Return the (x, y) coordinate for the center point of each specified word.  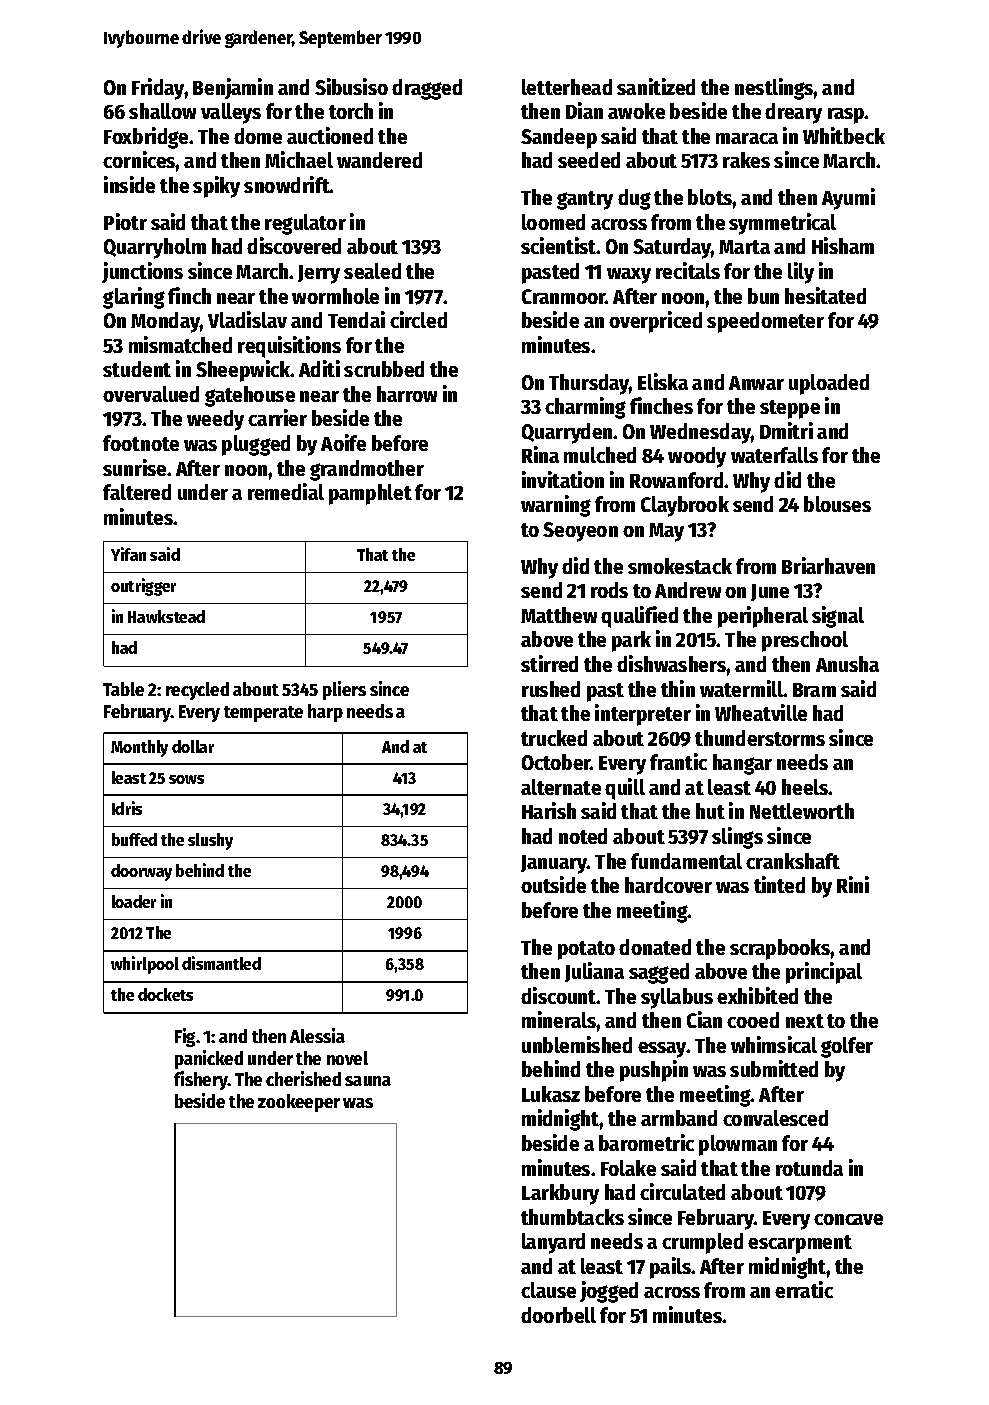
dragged (427, 89)
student (137, 369)
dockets (165, 994)
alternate (561, 787)
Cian (704, 1019)
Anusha (847, 664)
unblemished (577, 1044)
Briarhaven (828, 565)
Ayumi (848, 199)
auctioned (330, 135)
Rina (540, 454)
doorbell (558, 1315)
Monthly (139, 748)
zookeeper (299, 1103)
